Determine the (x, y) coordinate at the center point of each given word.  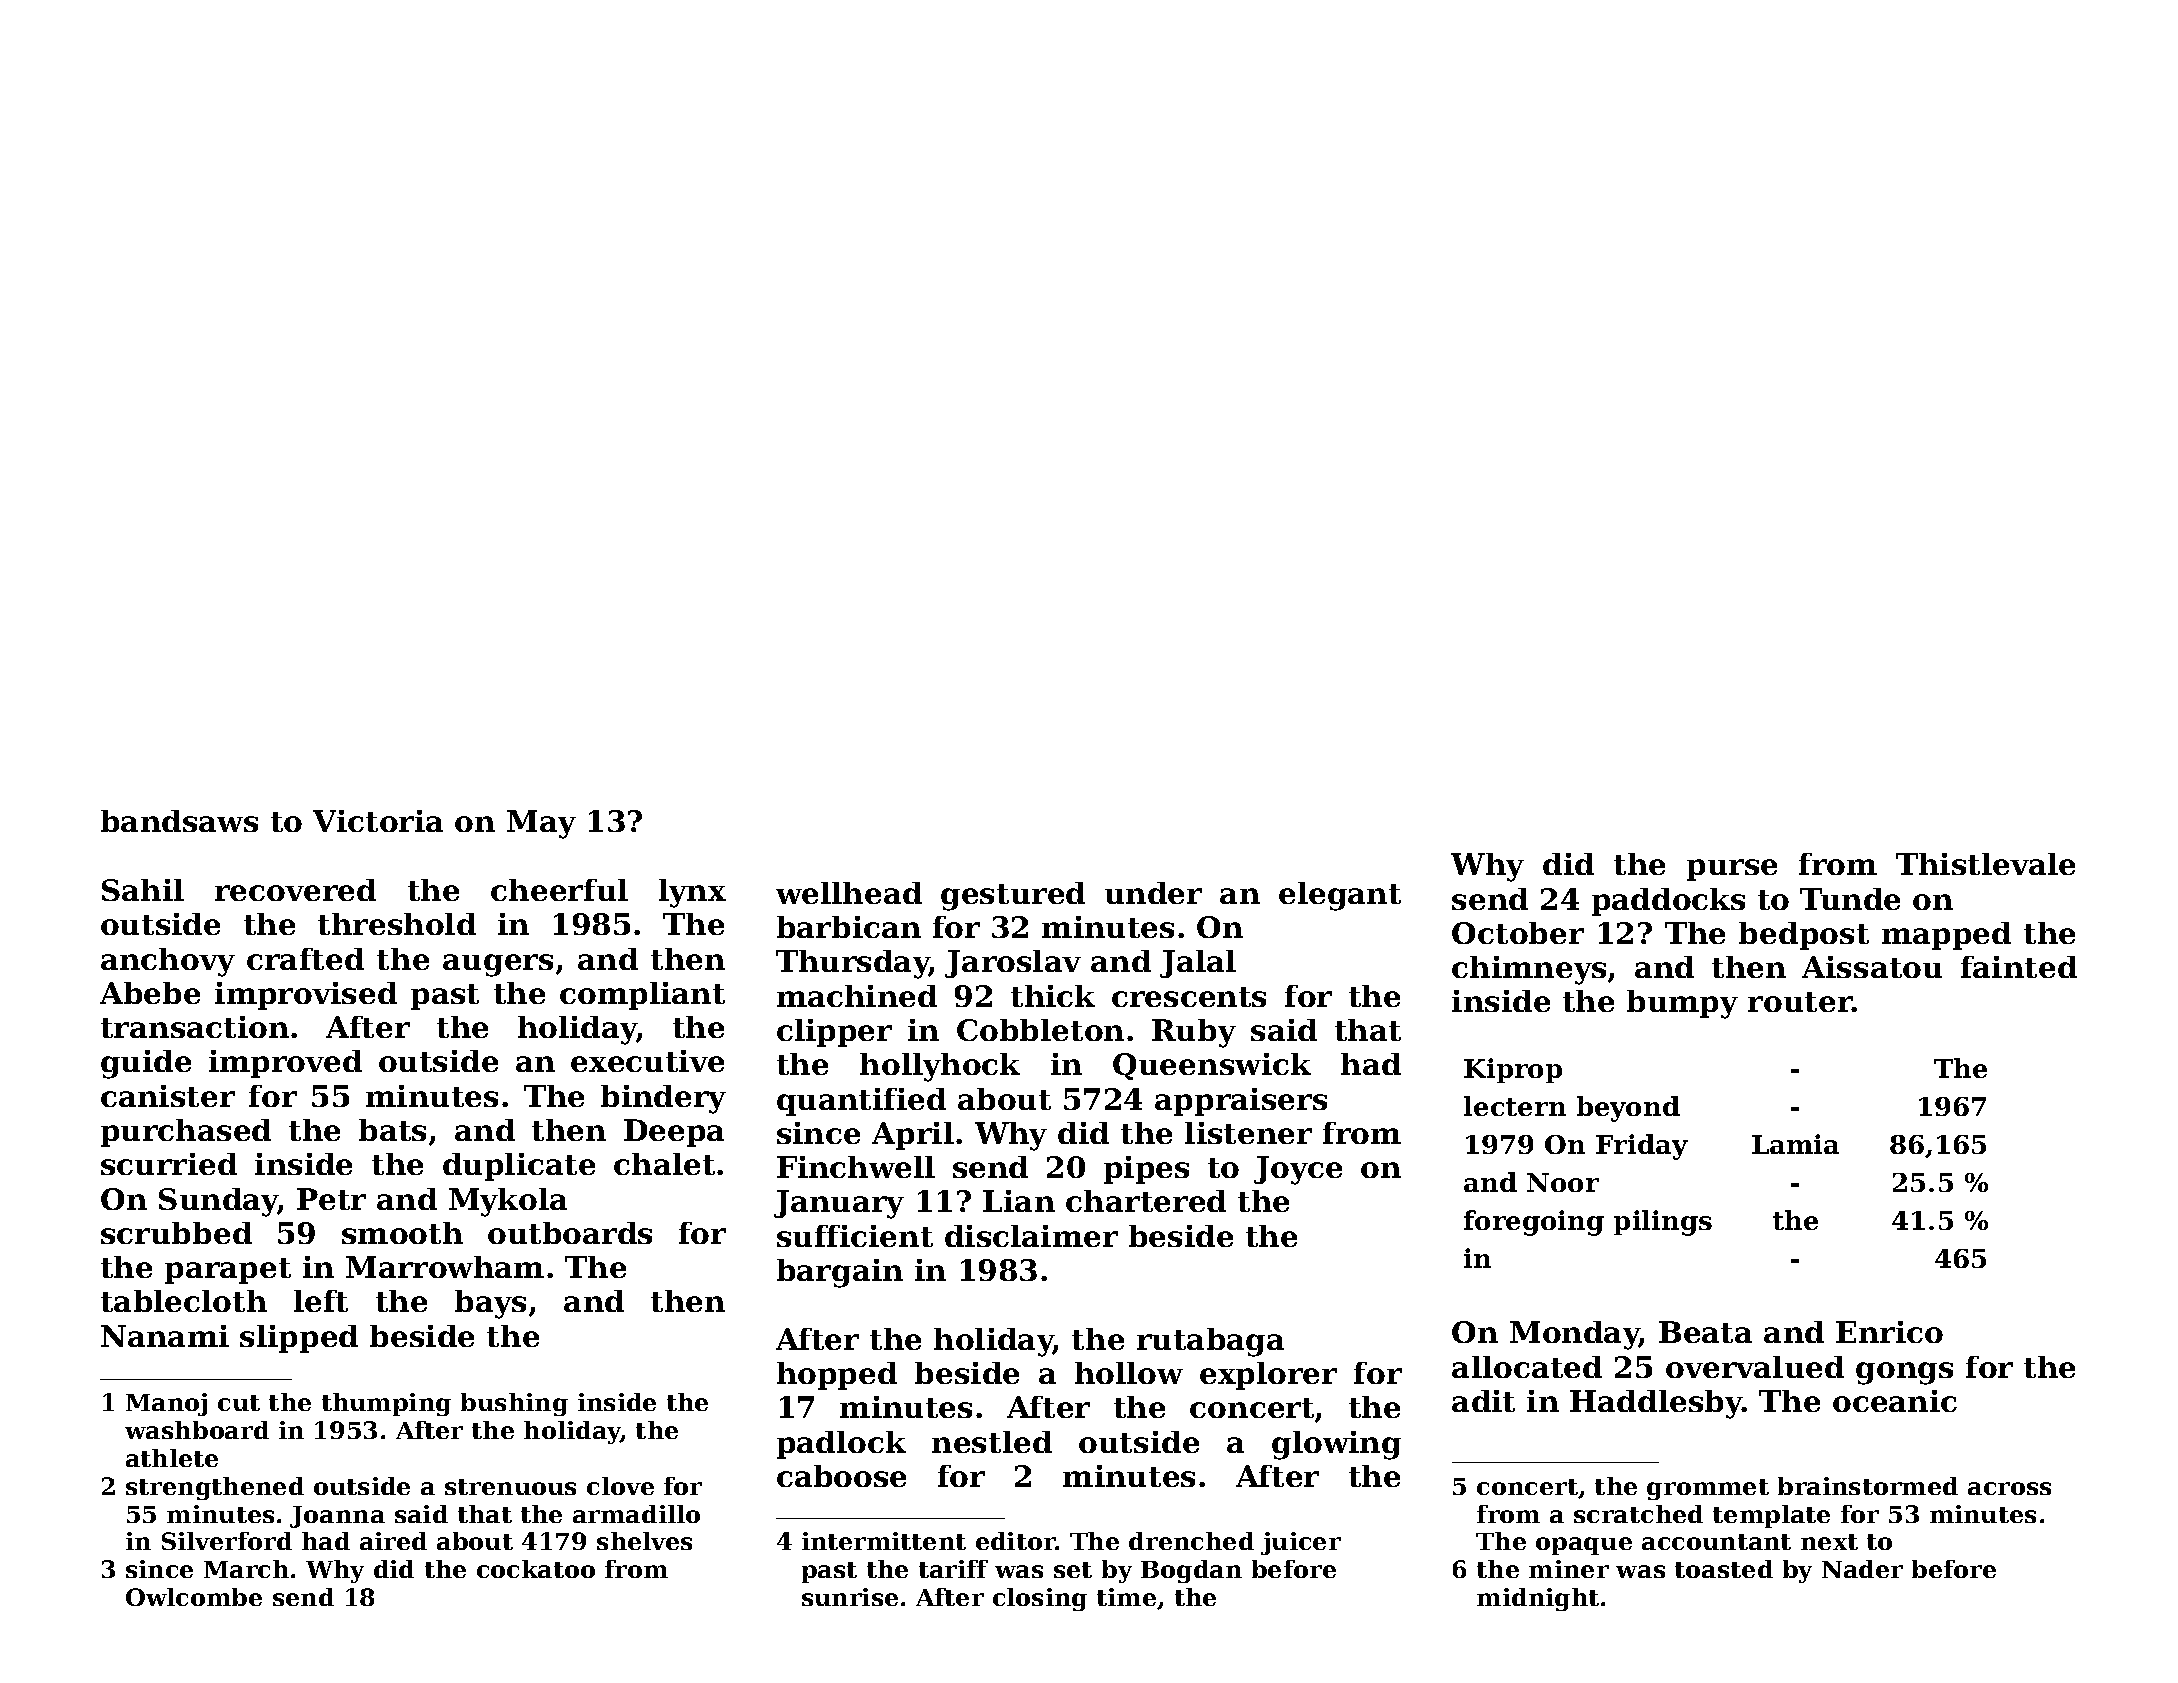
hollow (1129, 1373)
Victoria (378, 821)
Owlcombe (194, 1597)
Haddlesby (1656, 1404)
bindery (663, 1099)
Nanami (165, 1336)
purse (1732, 870)
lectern (1515, 1106)
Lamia (1795, 1144)
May (541, 824)
